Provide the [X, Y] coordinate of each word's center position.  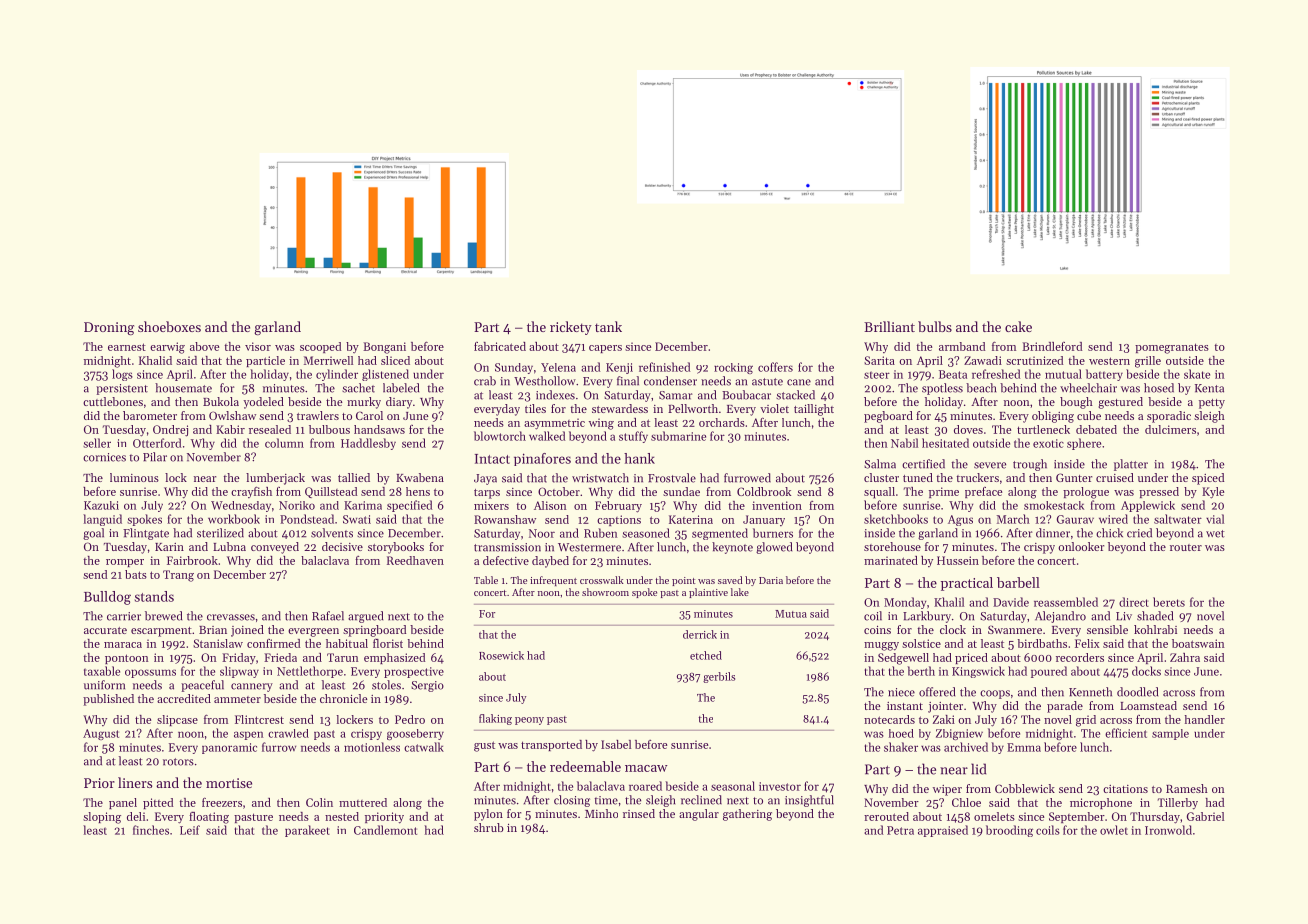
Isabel [616, 744]
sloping [102, 818]
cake [1018, 326]
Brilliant [889, 326]
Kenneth [1090, 692]
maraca [123, 645]
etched [706, 655]
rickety [571, 328]
